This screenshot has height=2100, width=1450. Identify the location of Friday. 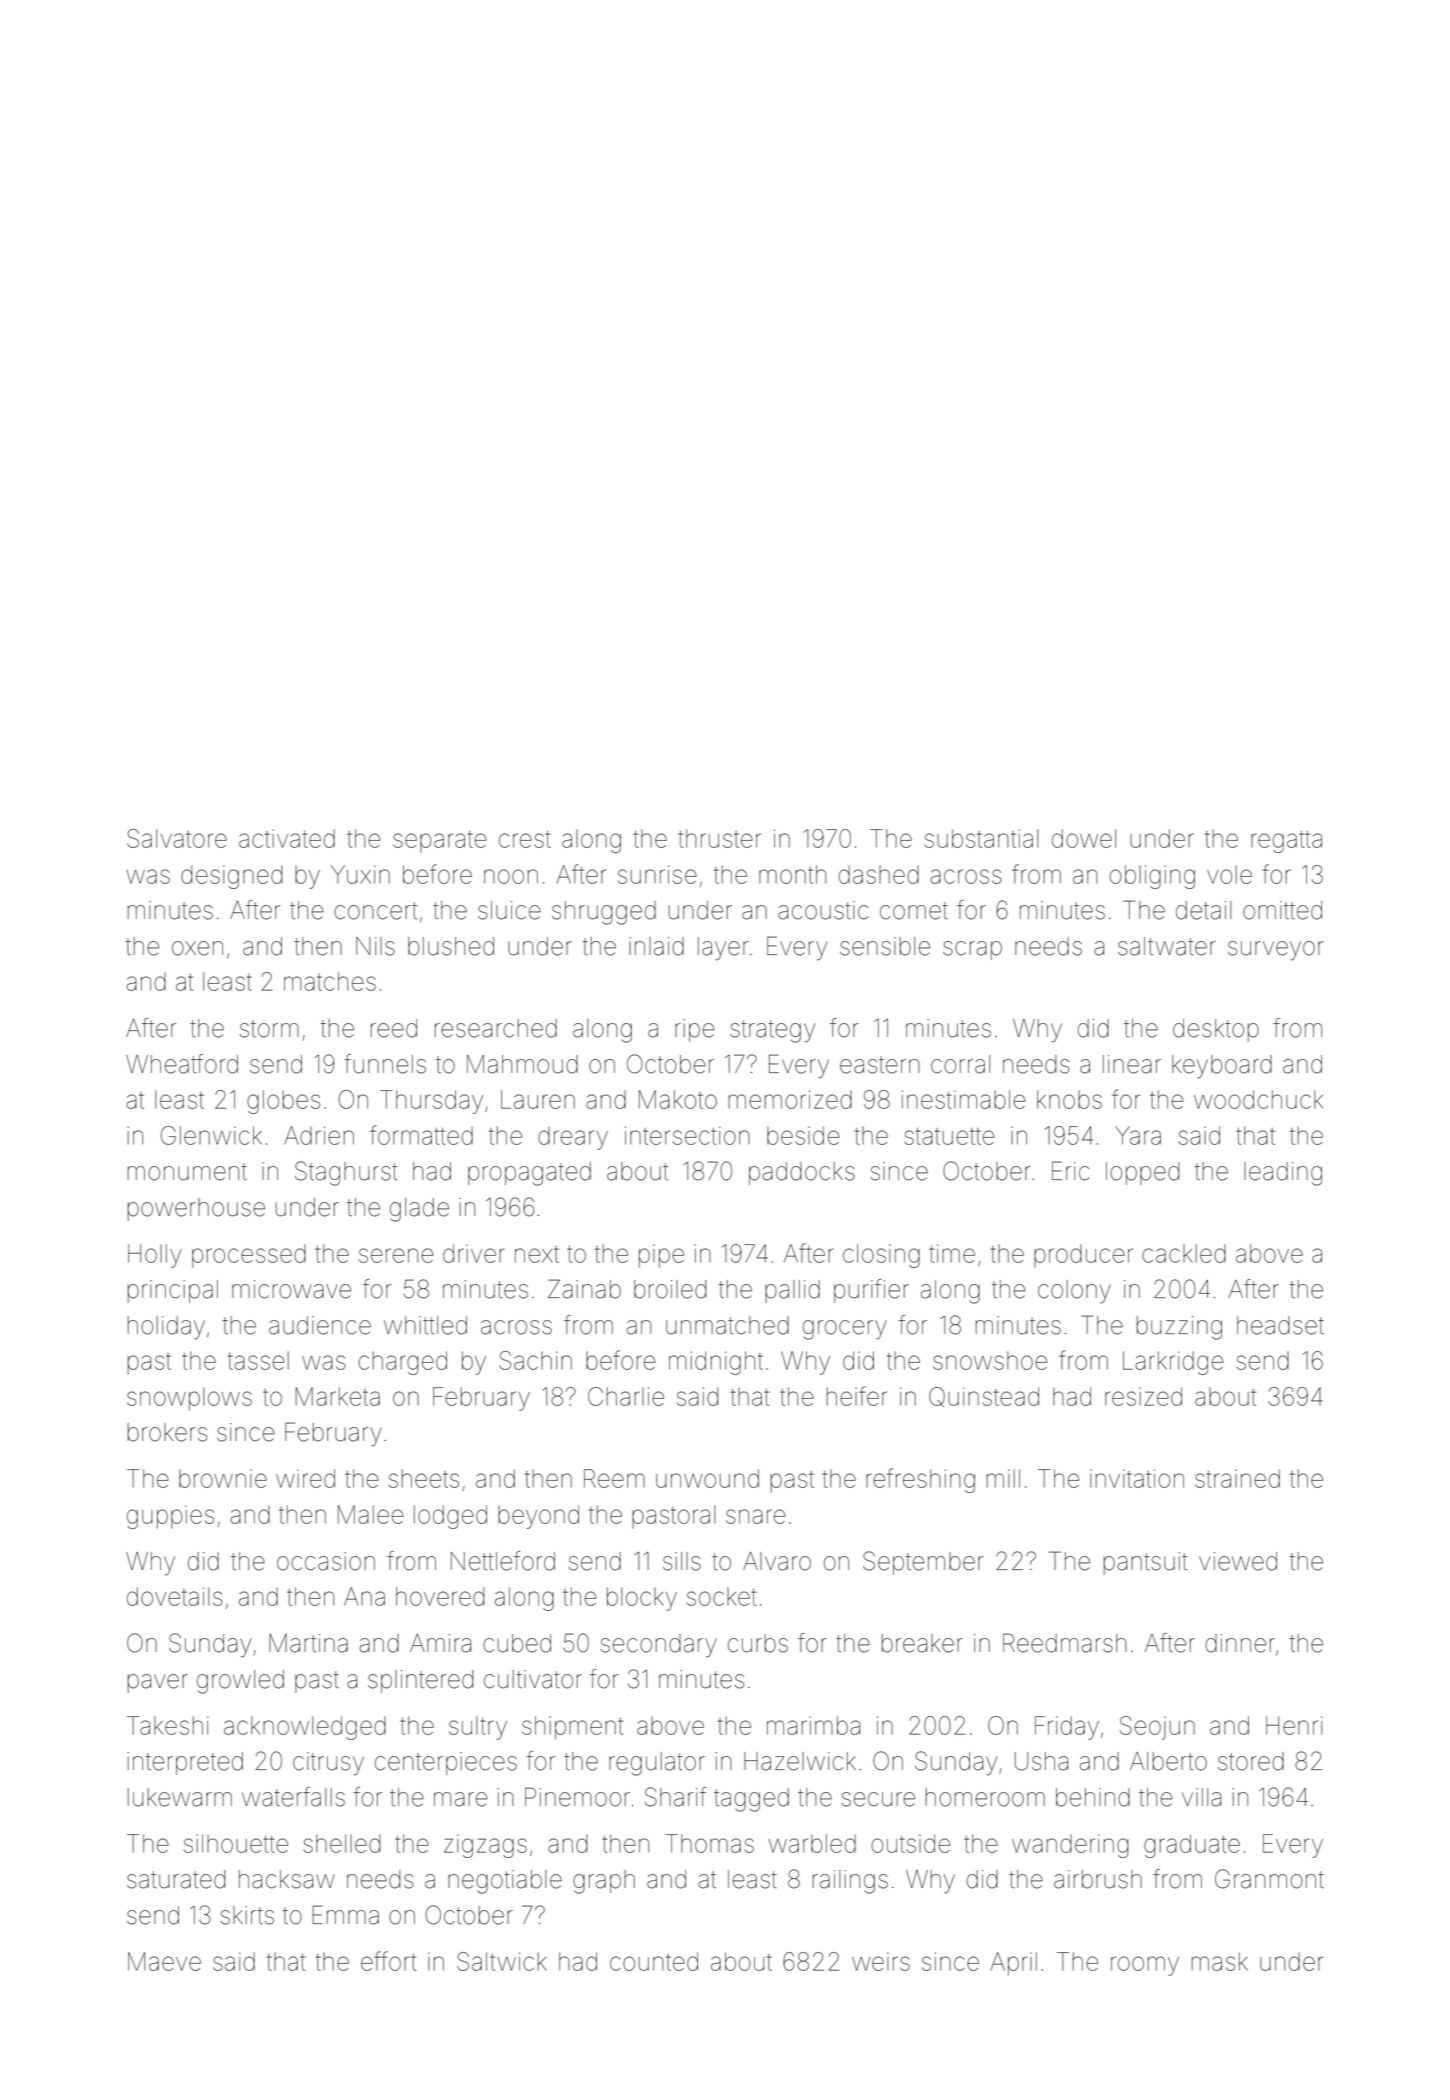
(1067, 1728).
